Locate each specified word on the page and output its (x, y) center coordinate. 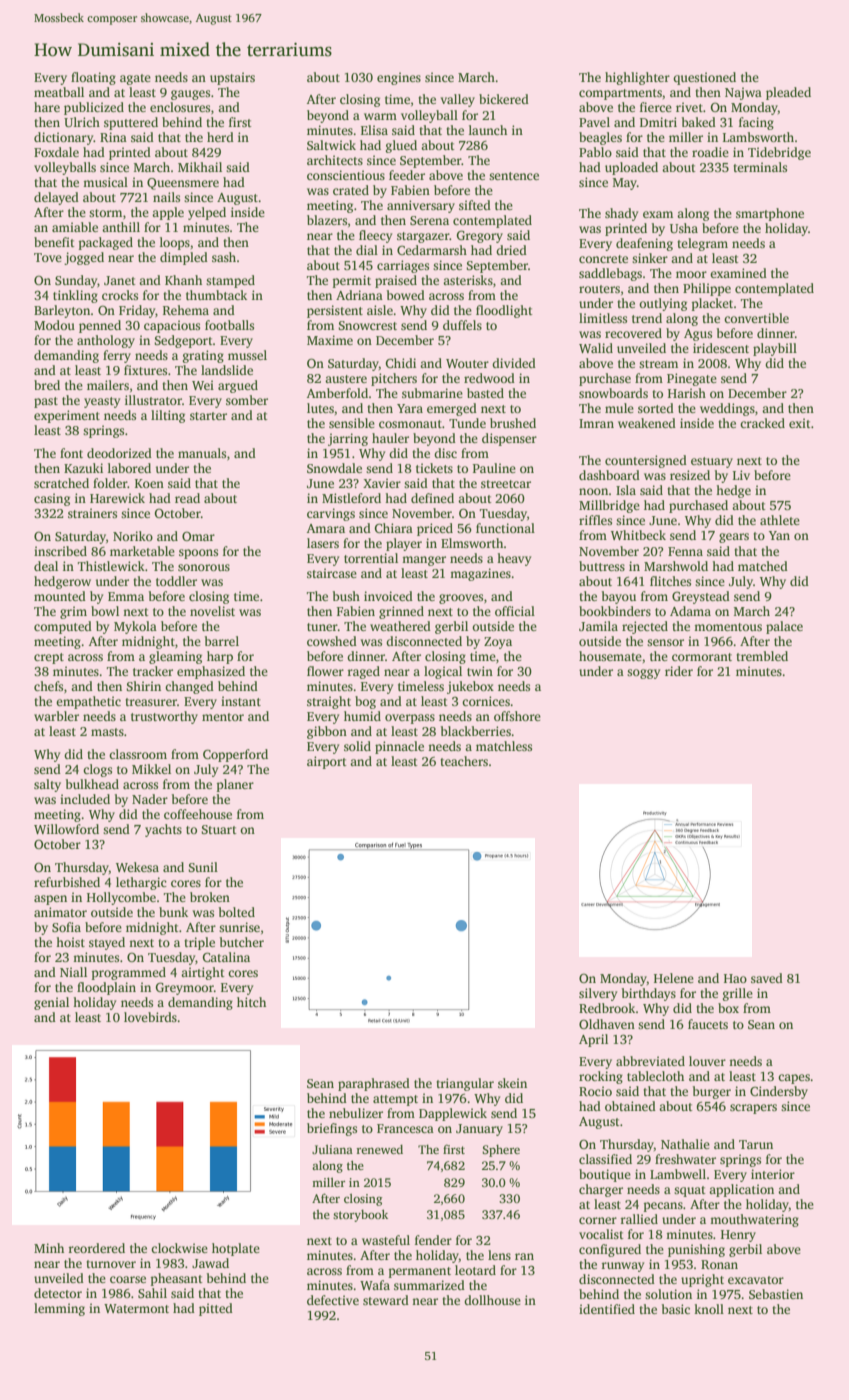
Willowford (66, 829)
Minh (49, 1248)
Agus (698, 335)
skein (512, 1083)
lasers (323, 543)
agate (135, 79)
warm (380, 116)
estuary (712, 462)
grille (738, 994)
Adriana (359, 295)
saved (767, 978)
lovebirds (150, 1017)
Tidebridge (779, 153)
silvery (598, 994)
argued (238, 386)
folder (110, 483)
